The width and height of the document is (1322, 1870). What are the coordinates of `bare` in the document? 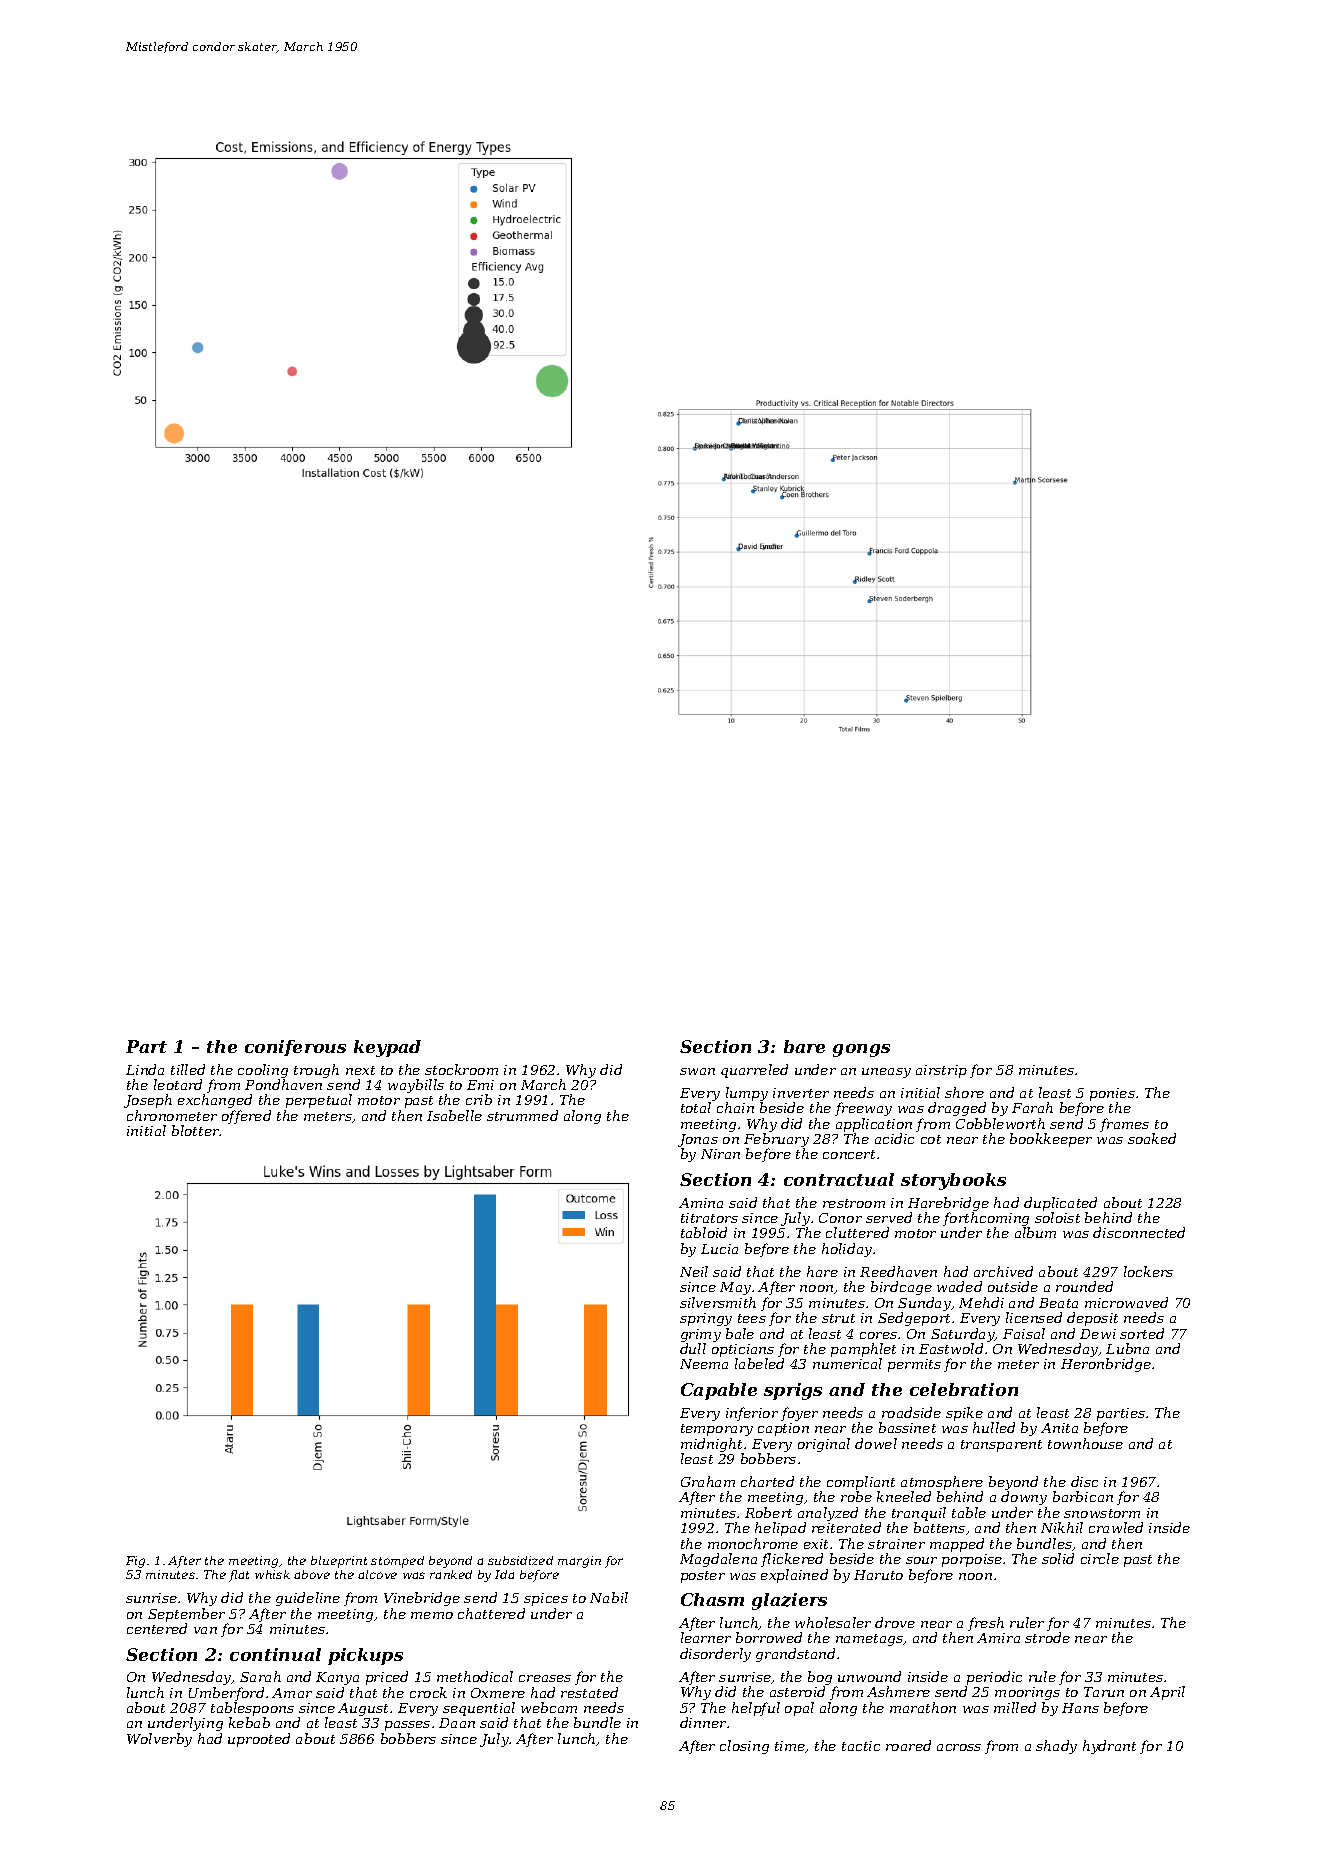 It's located at (804, 1046).
